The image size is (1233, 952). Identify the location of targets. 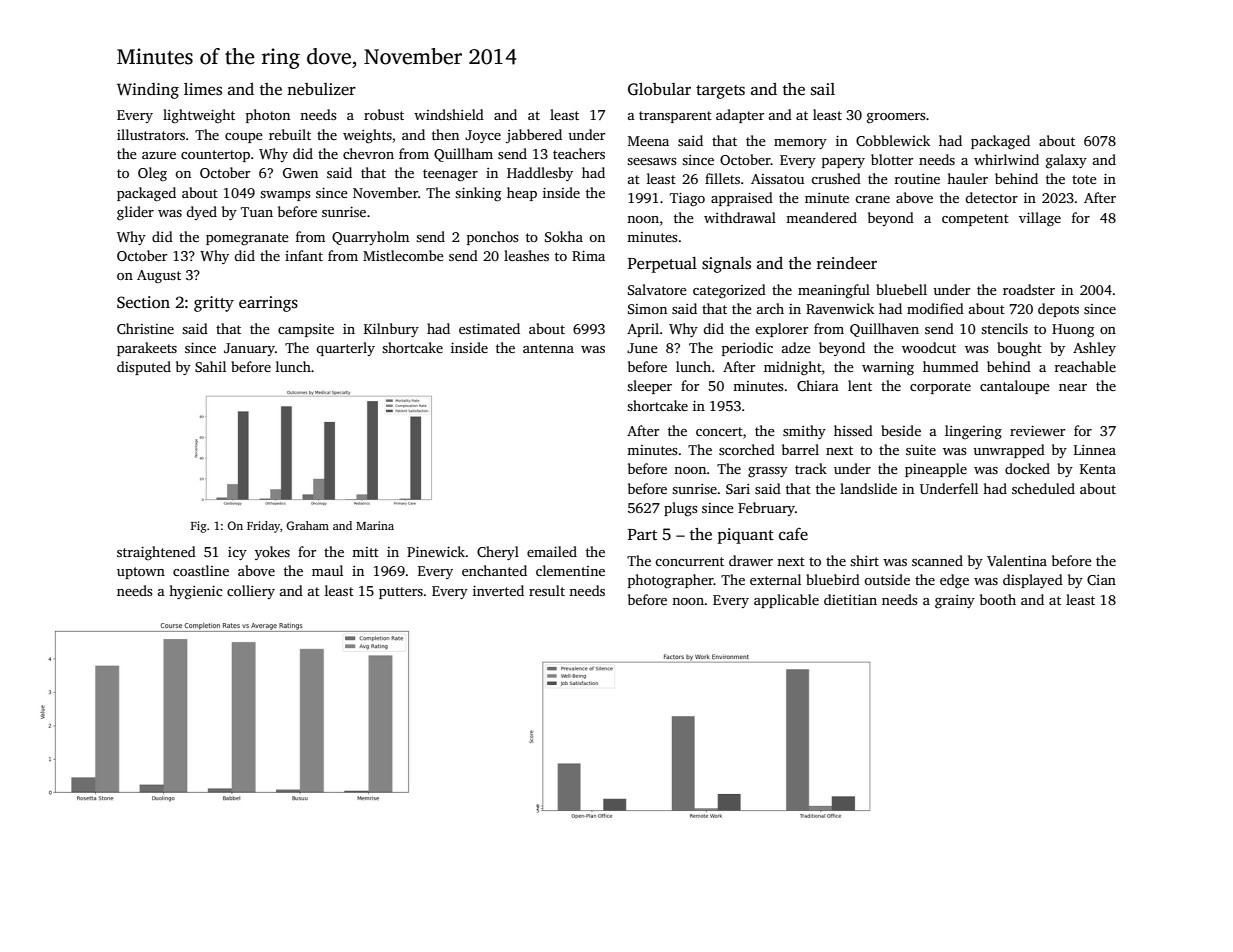
(720, 92).
